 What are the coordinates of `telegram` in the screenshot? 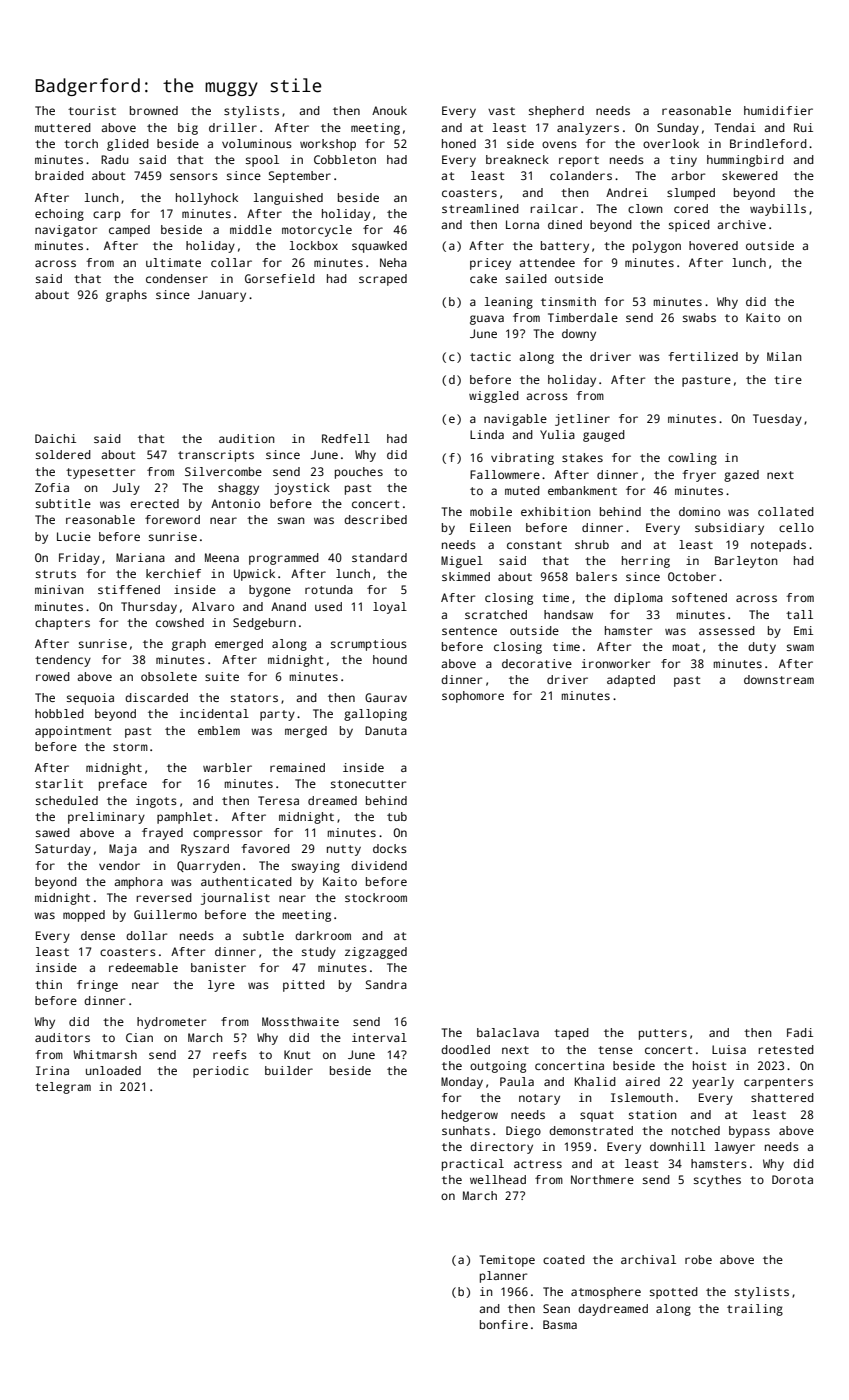 It's located at (63, 1088).
